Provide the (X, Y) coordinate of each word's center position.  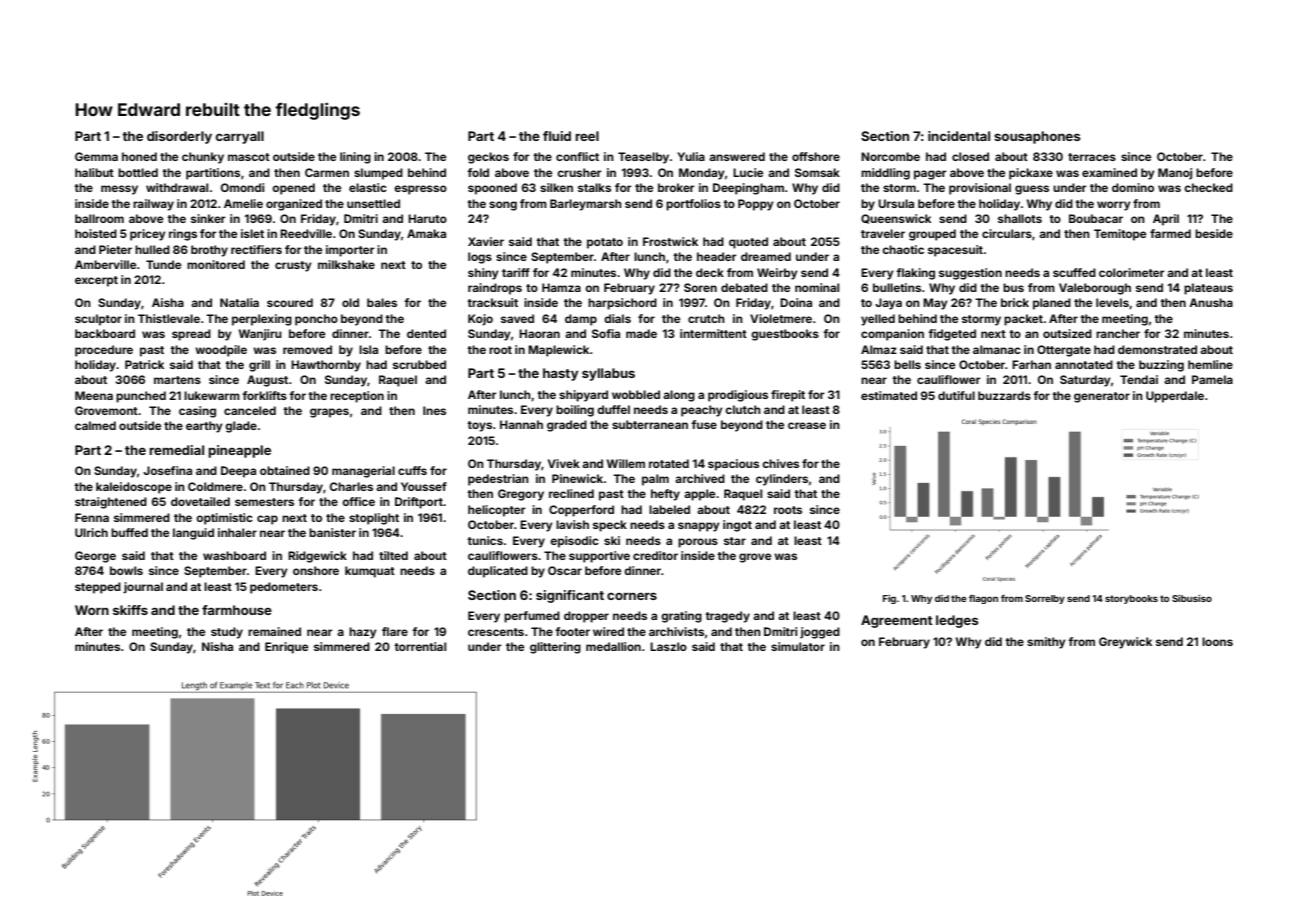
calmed (95, 425)
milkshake (346, 264)
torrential (420, 646)
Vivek (564, 463)
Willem (626, 463)
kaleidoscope (134, 488)
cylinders (782, 480)
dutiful (956, 395)
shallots (1020, 218)
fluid (557, 136)
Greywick (1125, 643)
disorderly (179, 137)
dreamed (766, 256)
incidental (959, 136)
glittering (555, 648)
